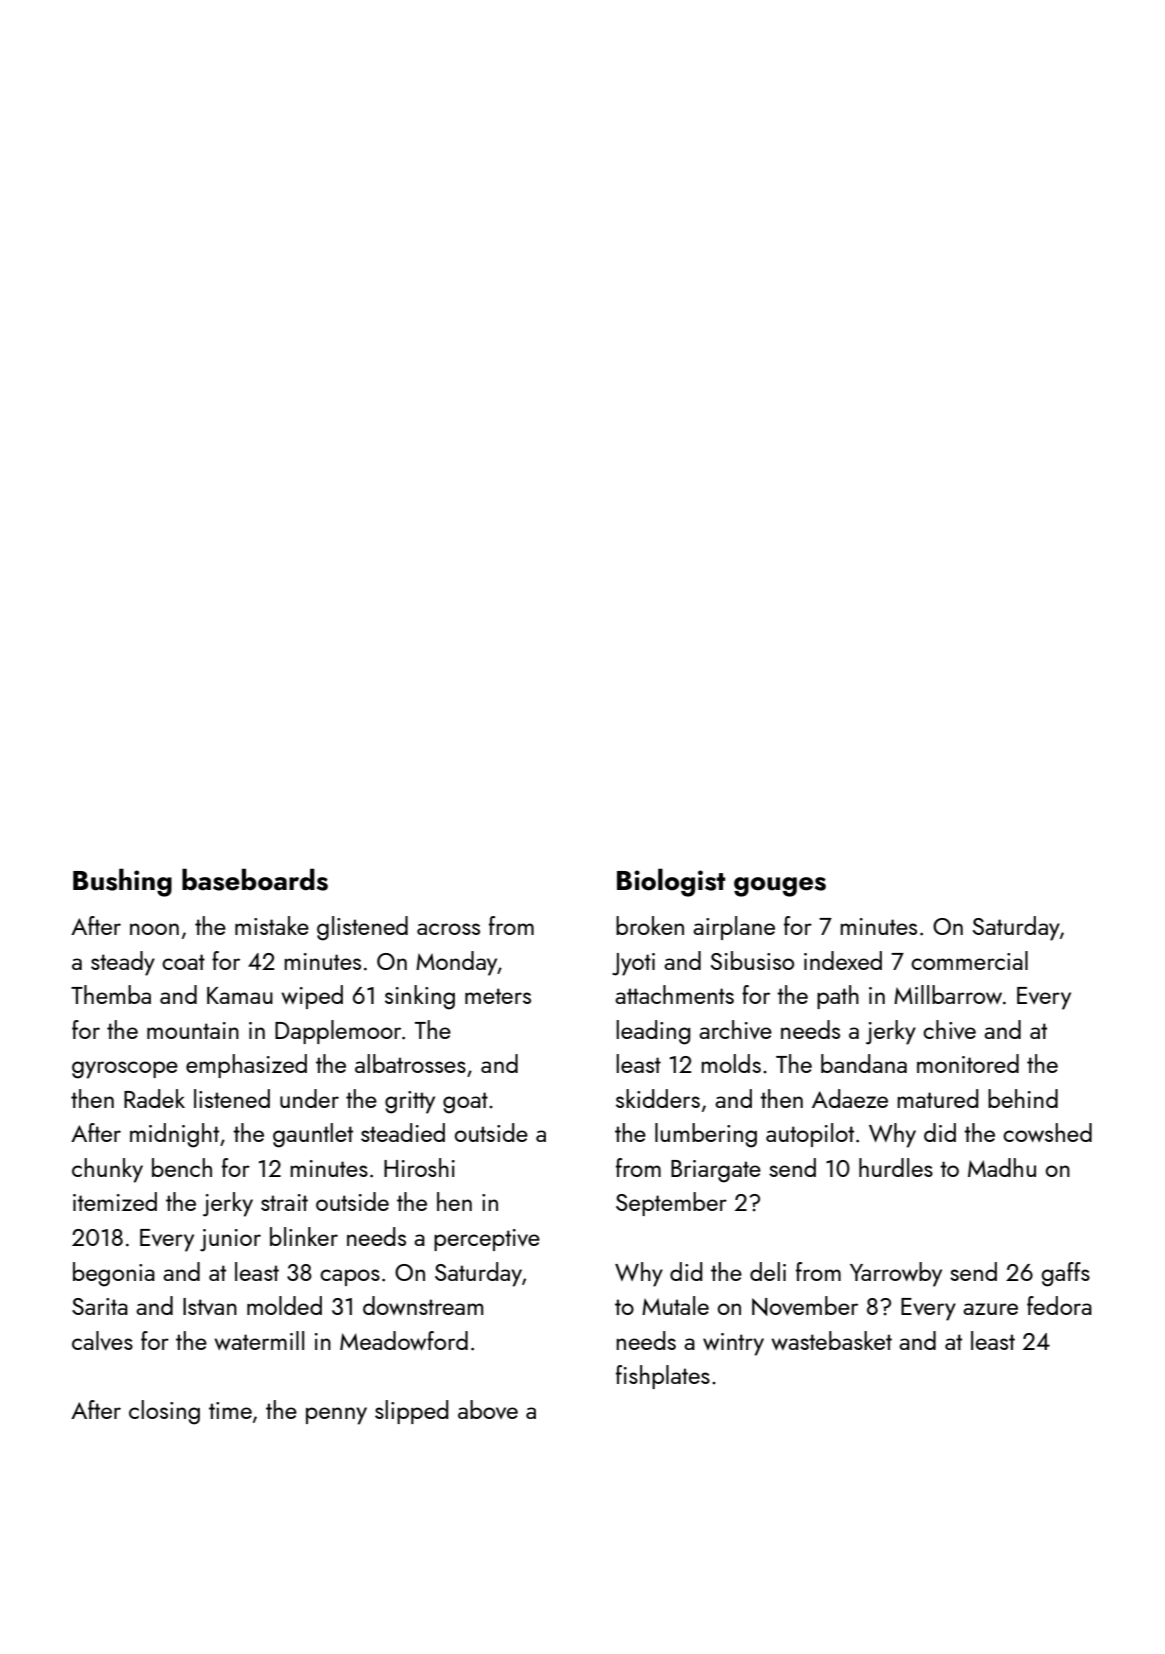 Image resolution: width=1165 pixels, height=1654 pixels. What do you see at coordinates (498, 996) in the screenshot?
I see `meters` at bounding box center [498, 996].
